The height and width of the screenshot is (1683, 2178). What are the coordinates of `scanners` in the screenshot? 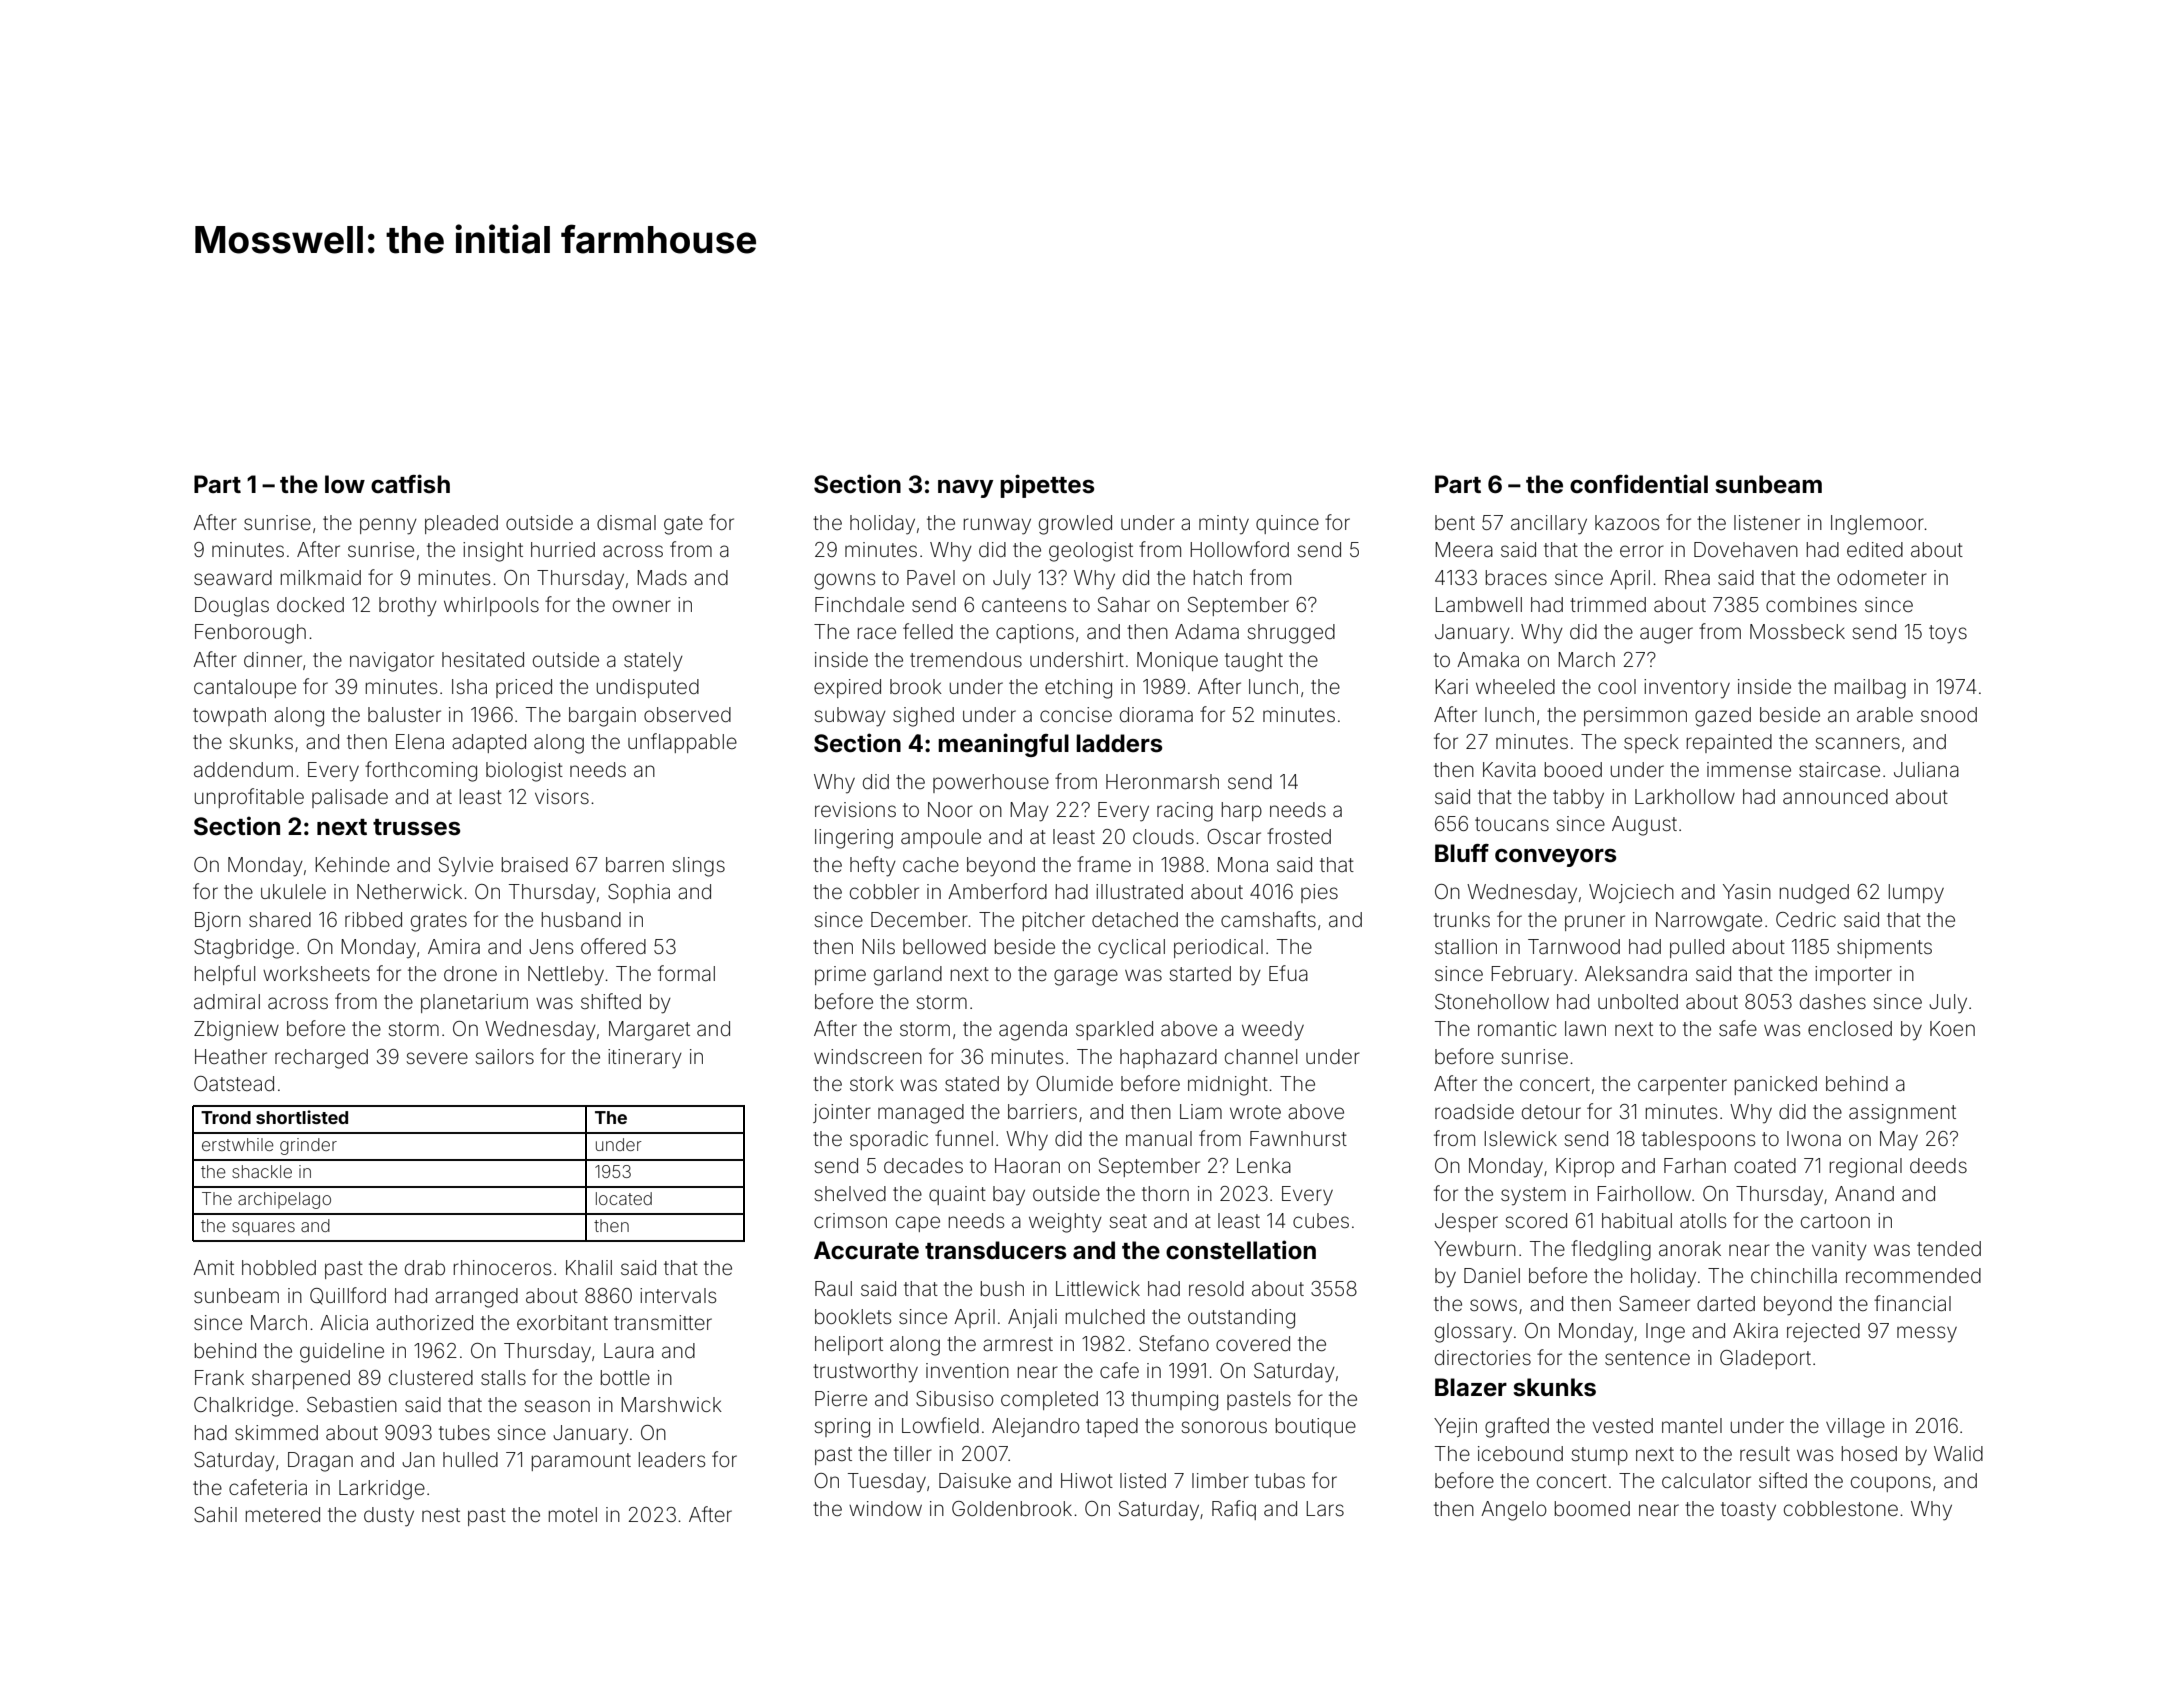 It's located at (1857, 743).
